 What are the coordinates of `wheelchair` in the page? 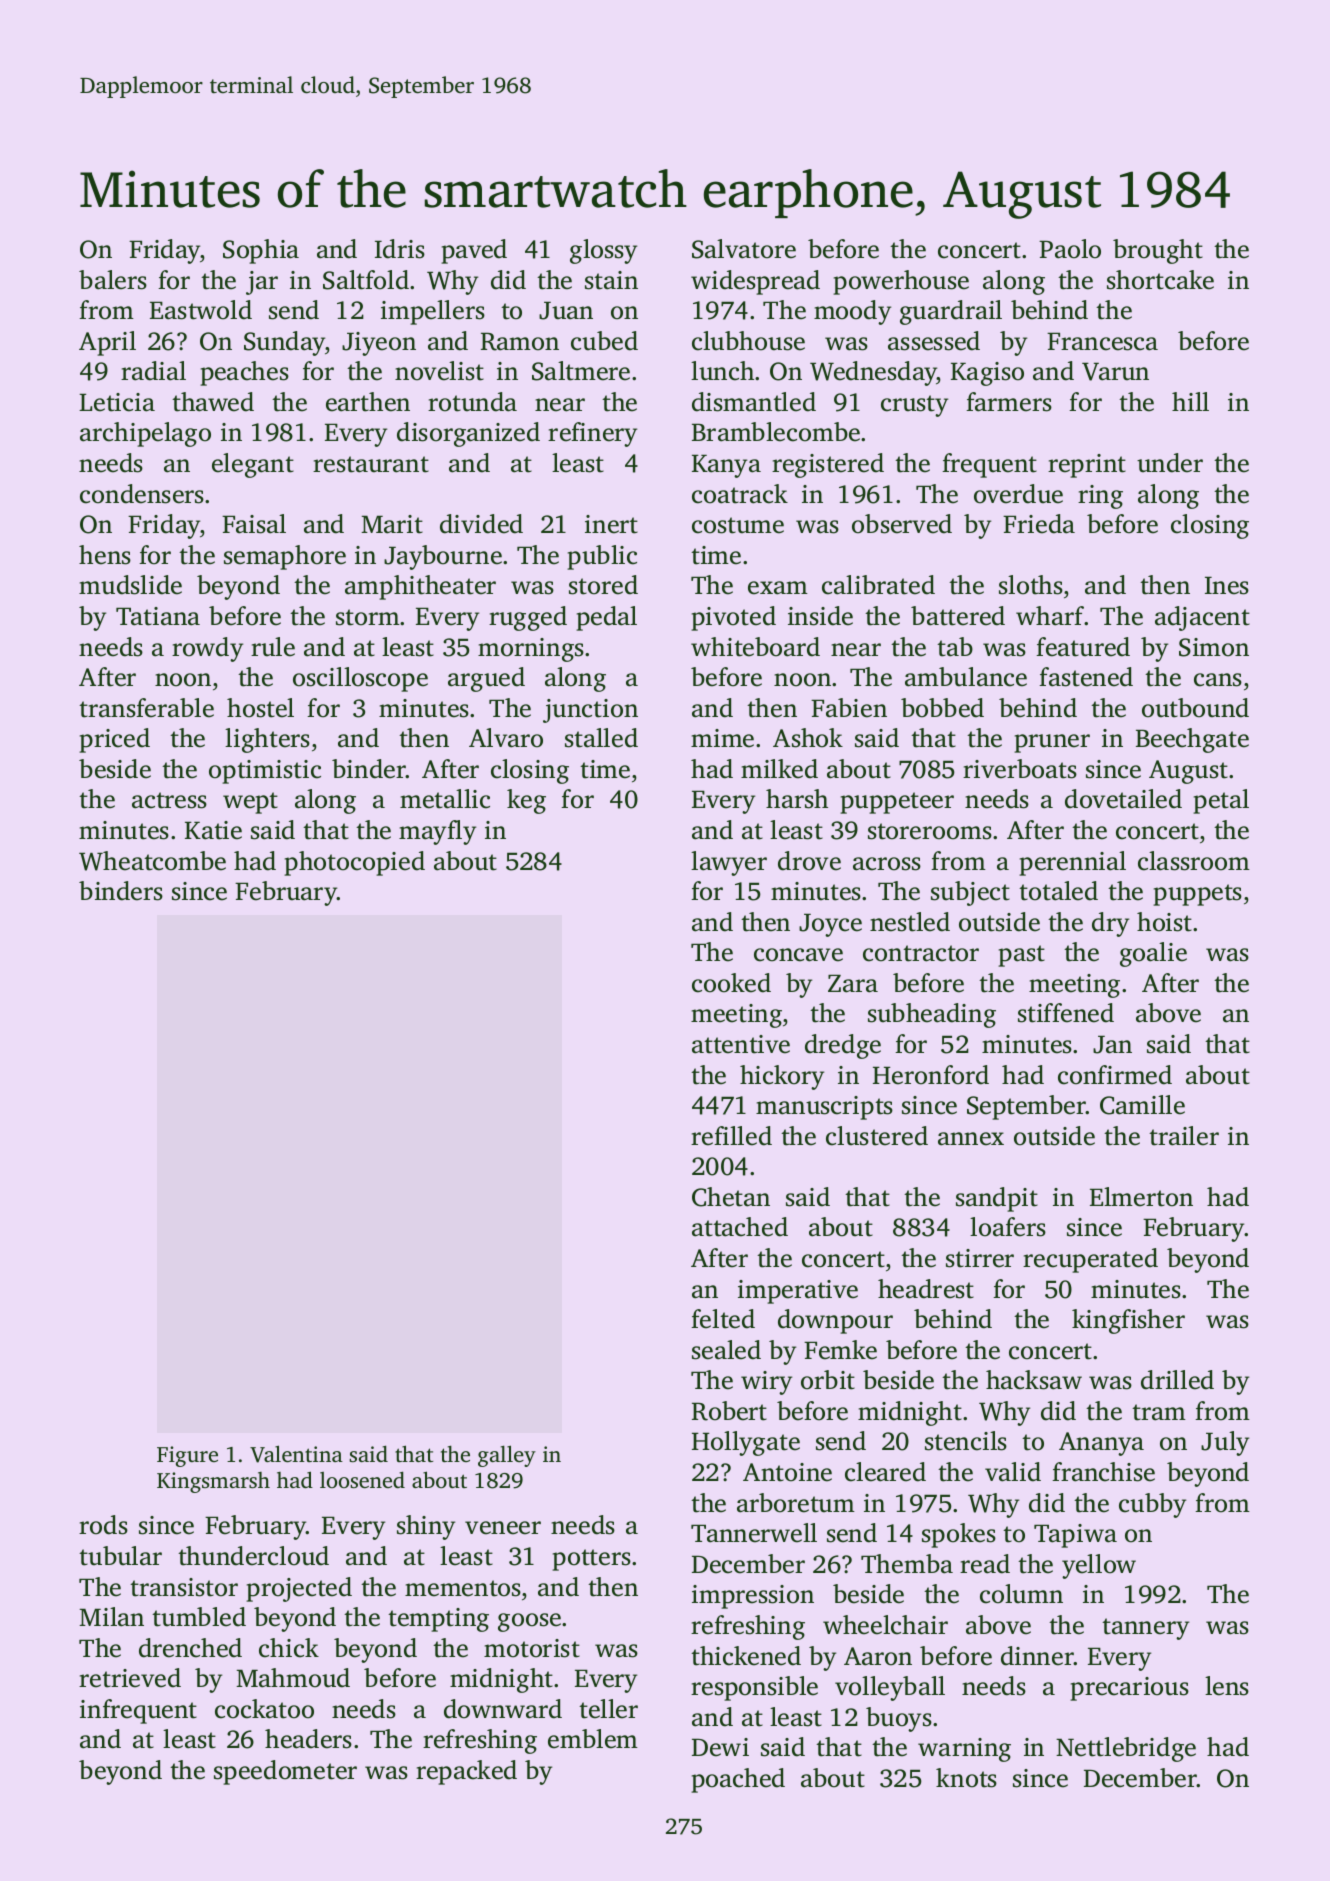 It's located at (885, 1625).
